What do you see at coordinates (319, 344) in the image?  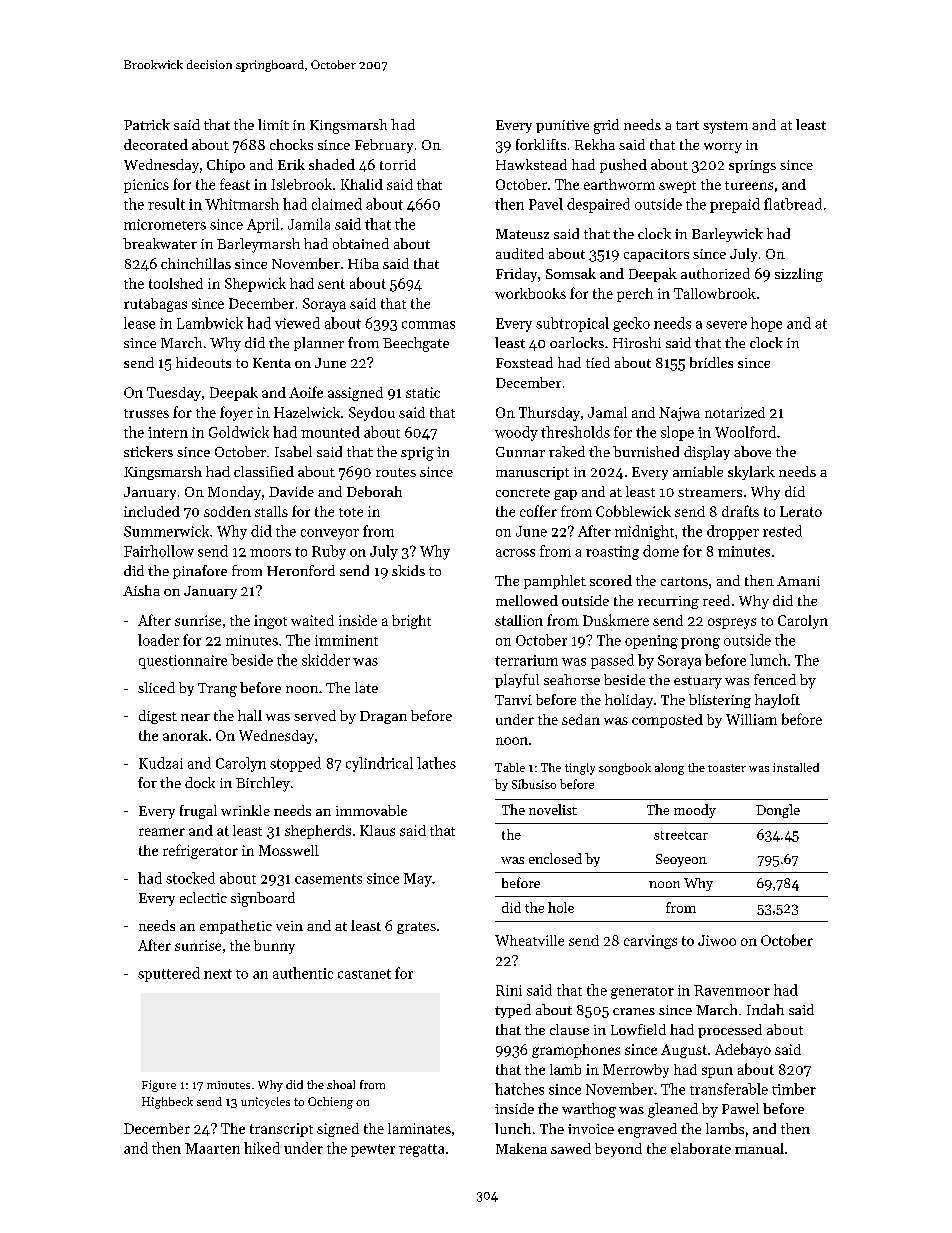 I see `planner` at bounding box center [319, 344].
